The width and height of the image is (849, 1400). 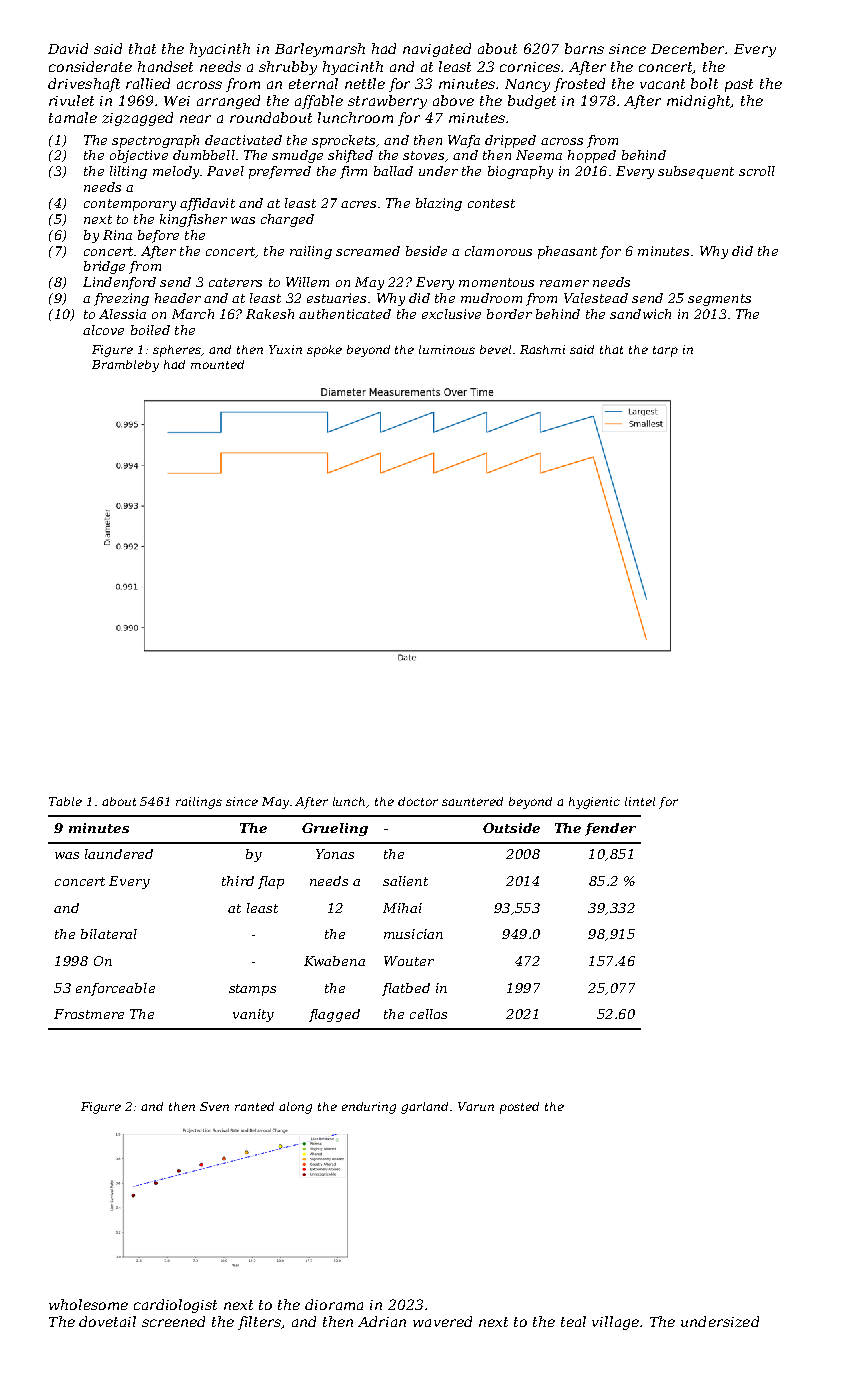 I want to click on lintel, so click(x=640, y=801).
